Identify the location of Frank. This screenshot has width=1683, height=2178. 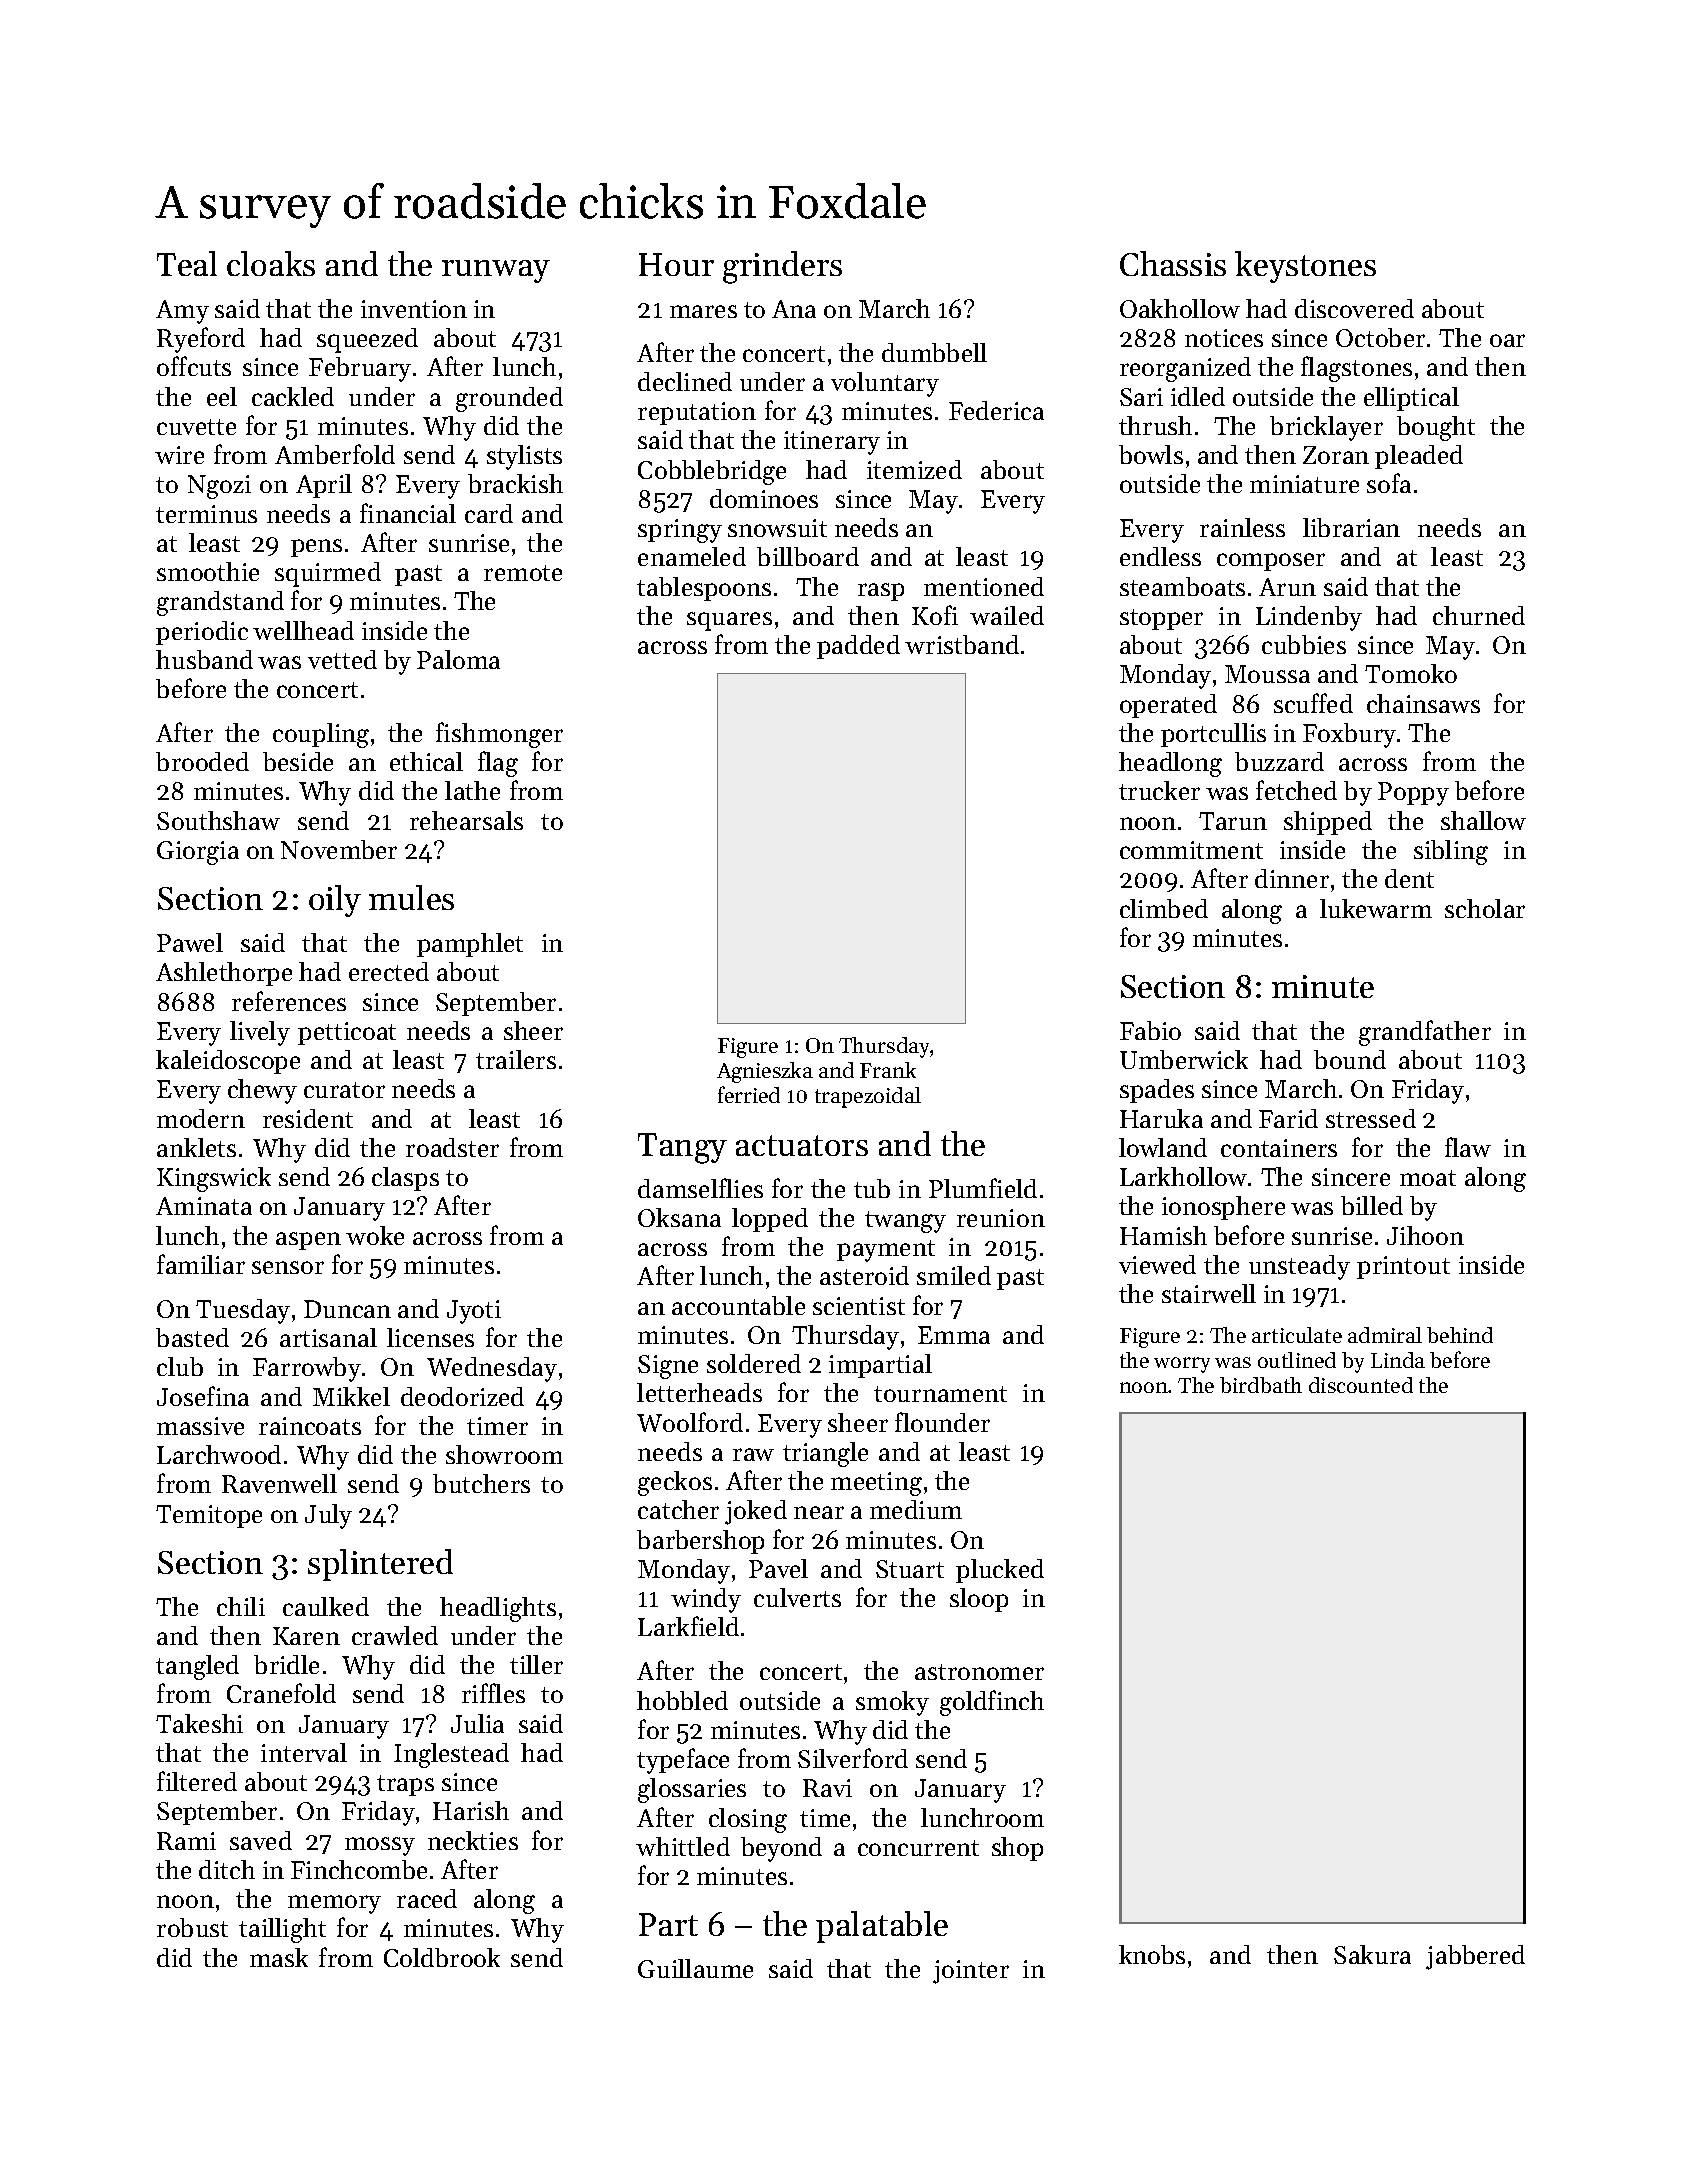
(888, 1070).
